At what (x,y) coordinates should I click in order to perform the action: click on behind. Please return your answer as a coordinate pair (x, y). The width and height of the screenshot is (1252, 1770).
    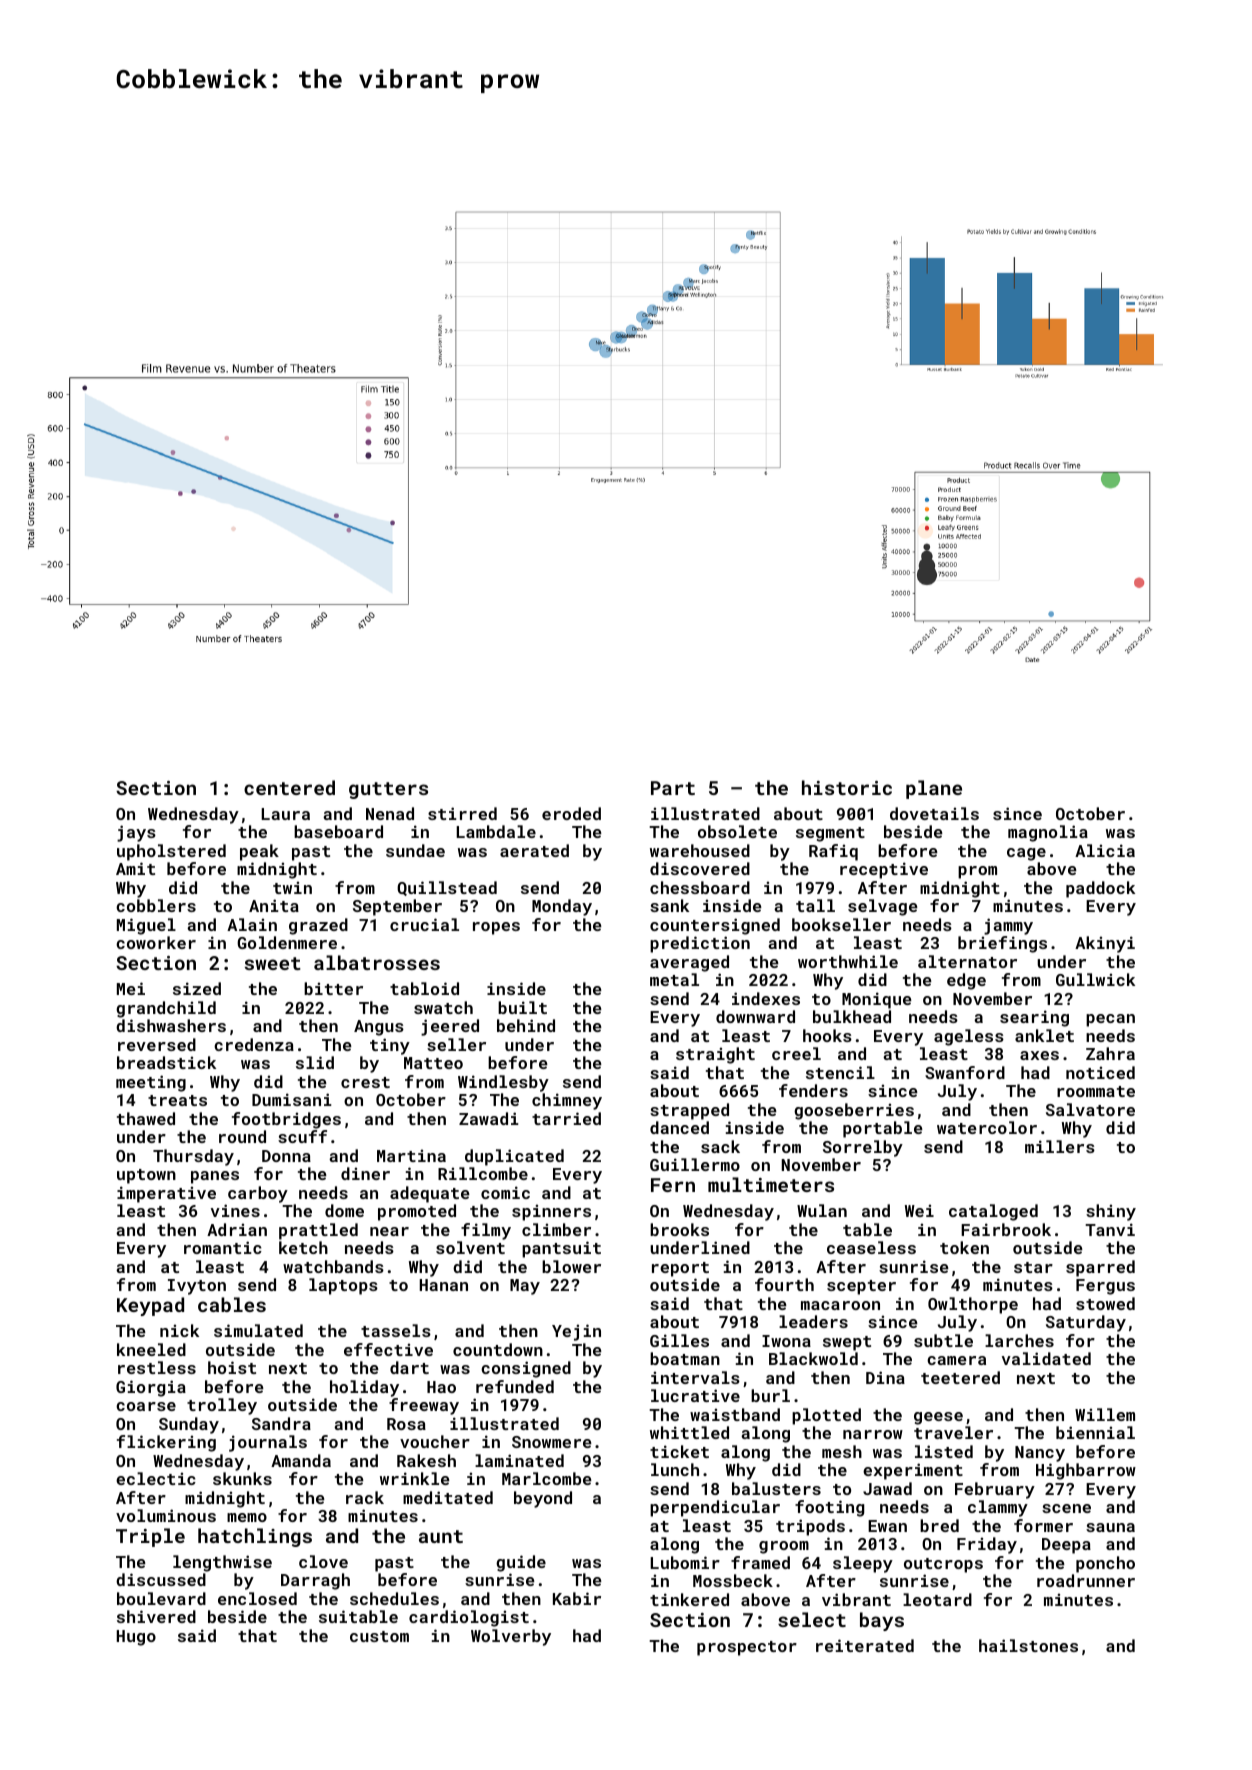
    Looking at the image, I should click on (526, 1025).
